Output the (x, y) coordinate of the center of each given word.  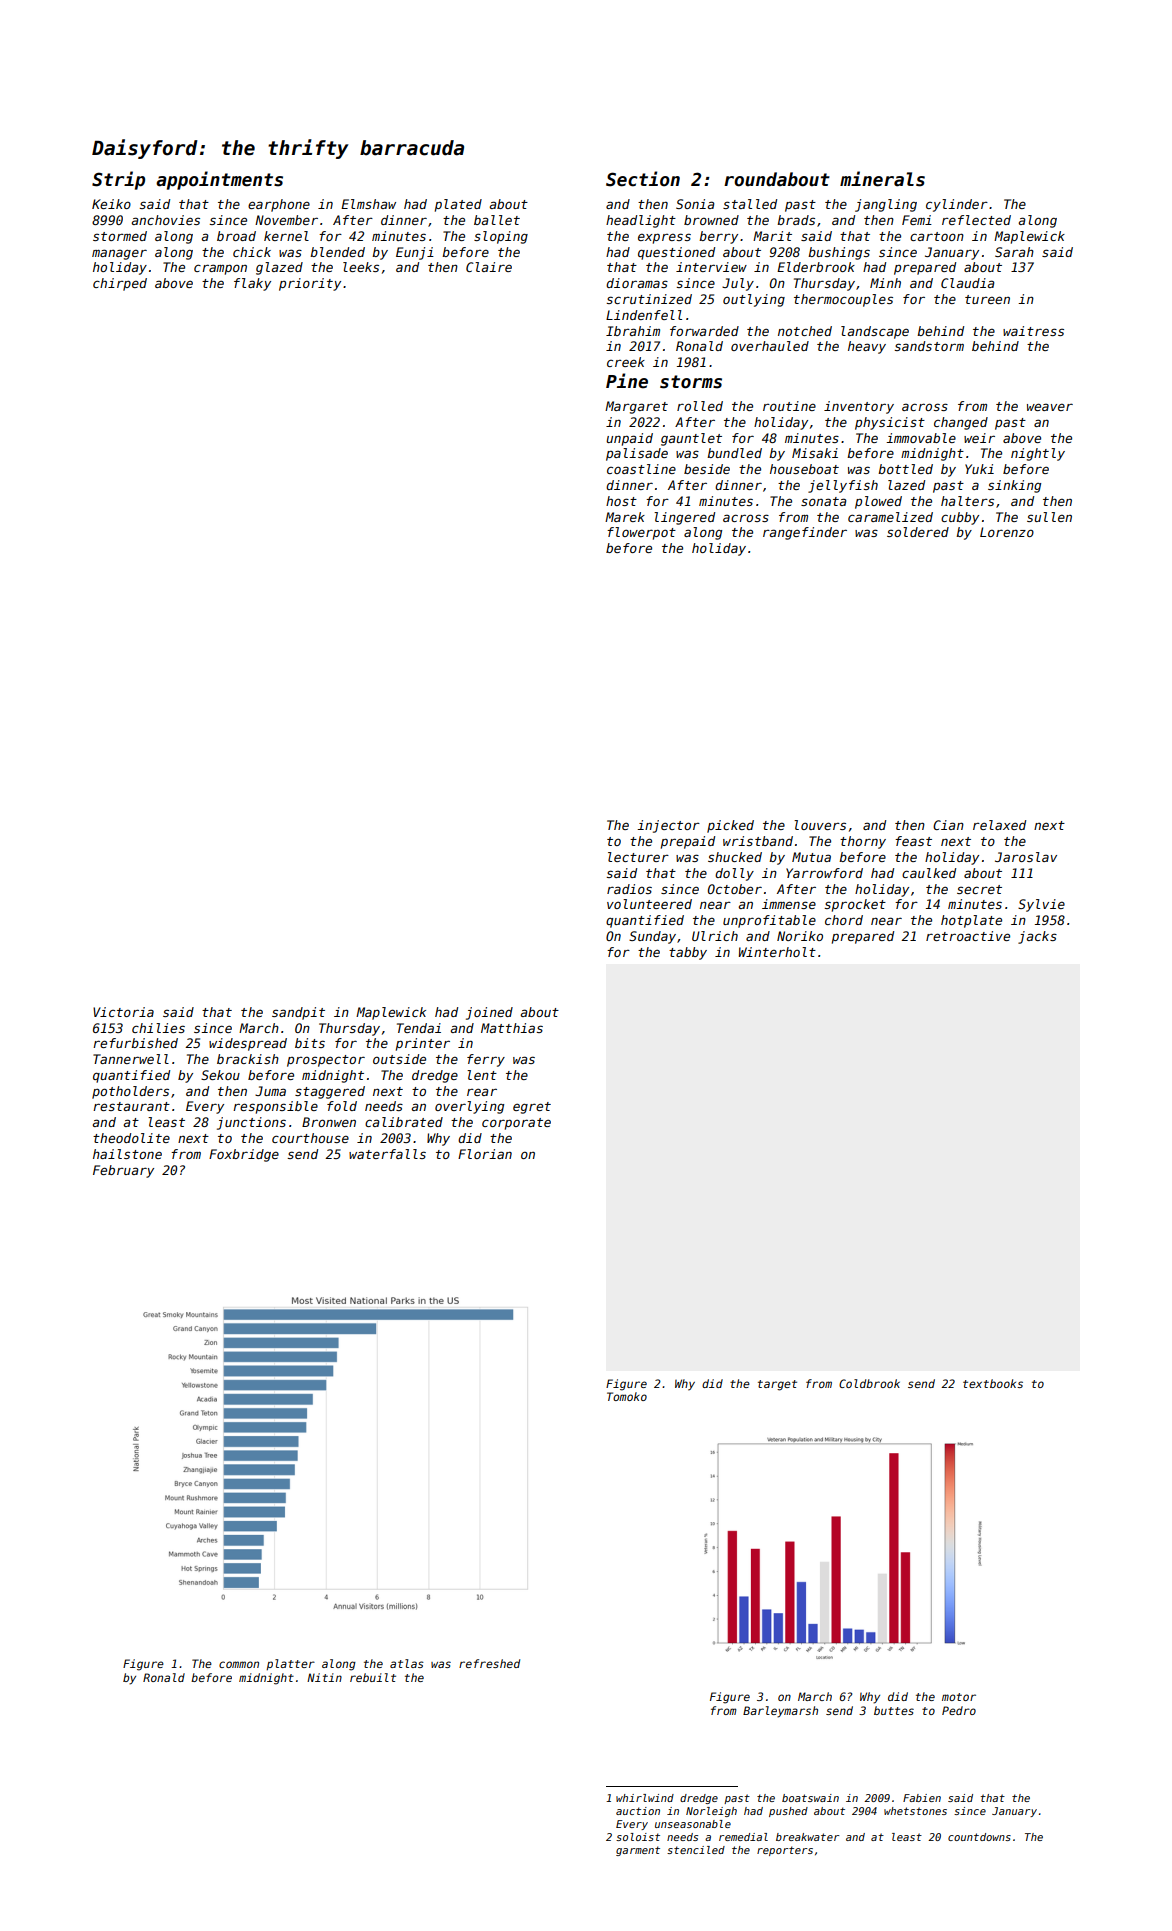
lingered (684, 518)
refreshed (489, 1663)
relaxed (999, 825)
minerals (882, 179)
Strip (118, 180)
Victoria (123, 1012)
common (239, 1664)
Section (643, 179)
